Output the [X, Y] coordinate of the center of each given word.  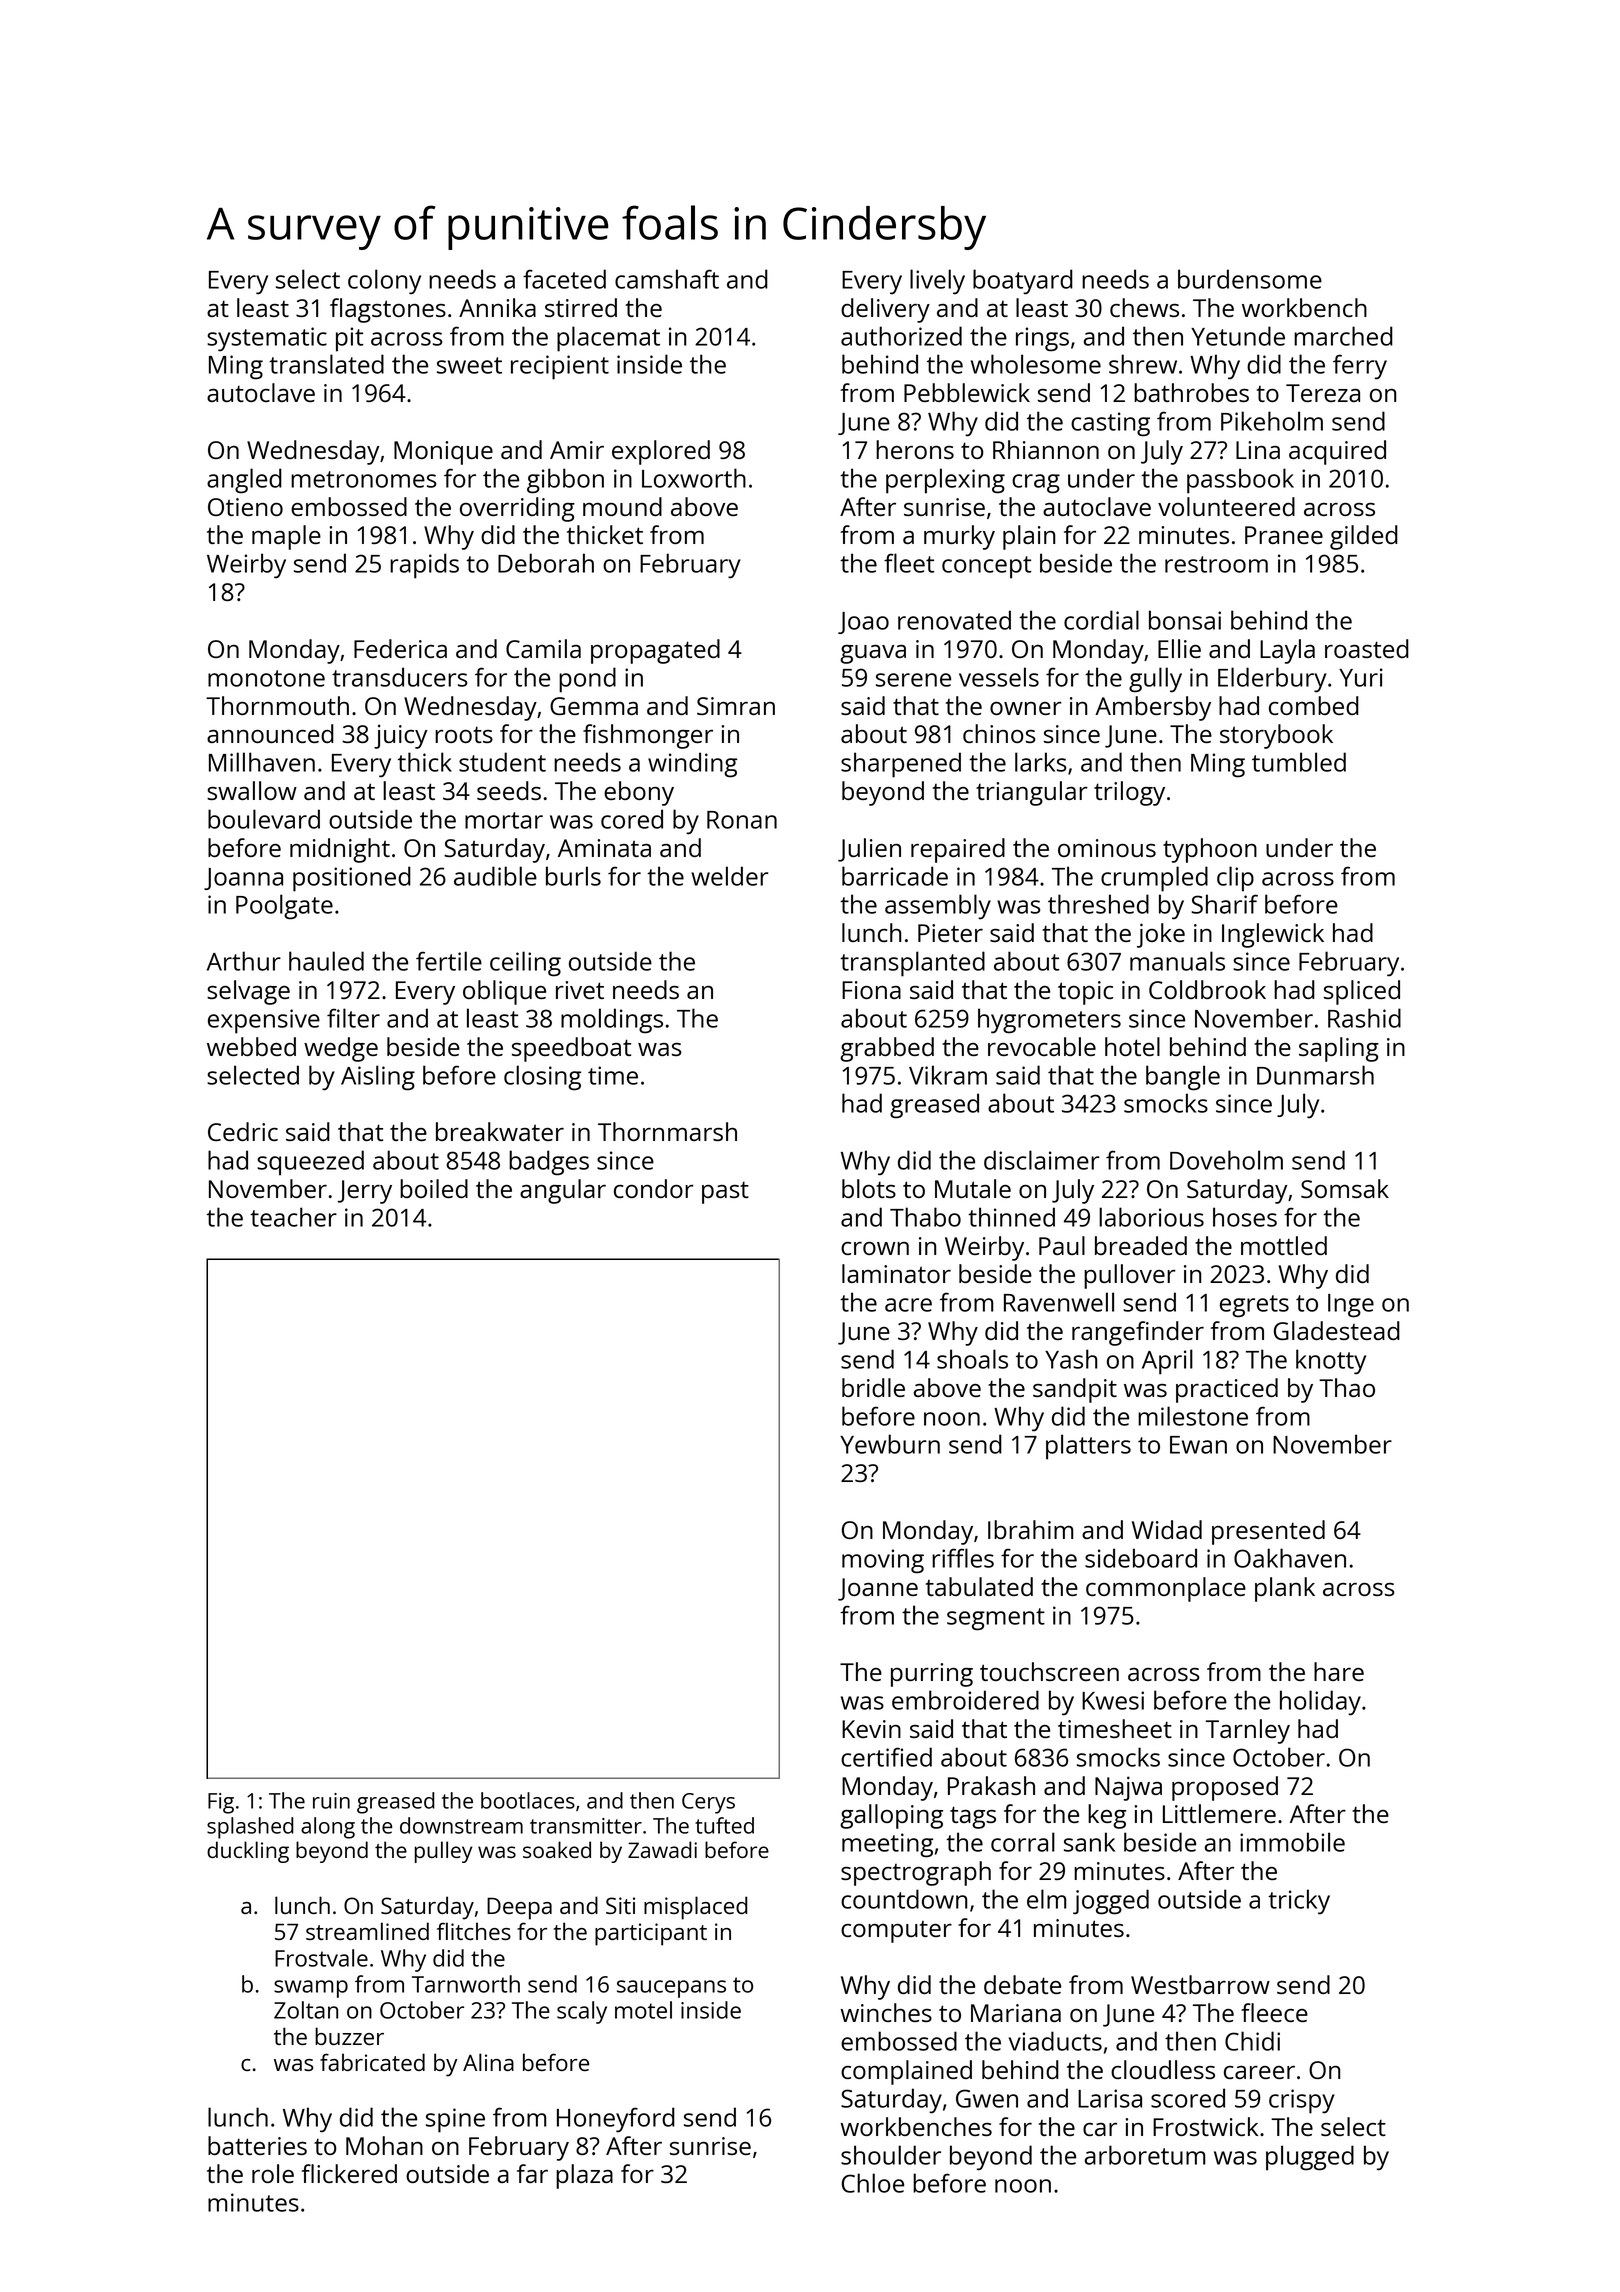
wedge [341, 1049]
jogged [1111, 1902]
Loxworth [694, 478]
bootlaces [528, 1800]
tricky [1299, 1902]
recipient [560, 367]
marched [1343, 336]
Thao [1347, 1387]
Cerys [708, 1803]
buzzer [349, 2036]
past [725, 1192]
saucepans [671, 1989]
